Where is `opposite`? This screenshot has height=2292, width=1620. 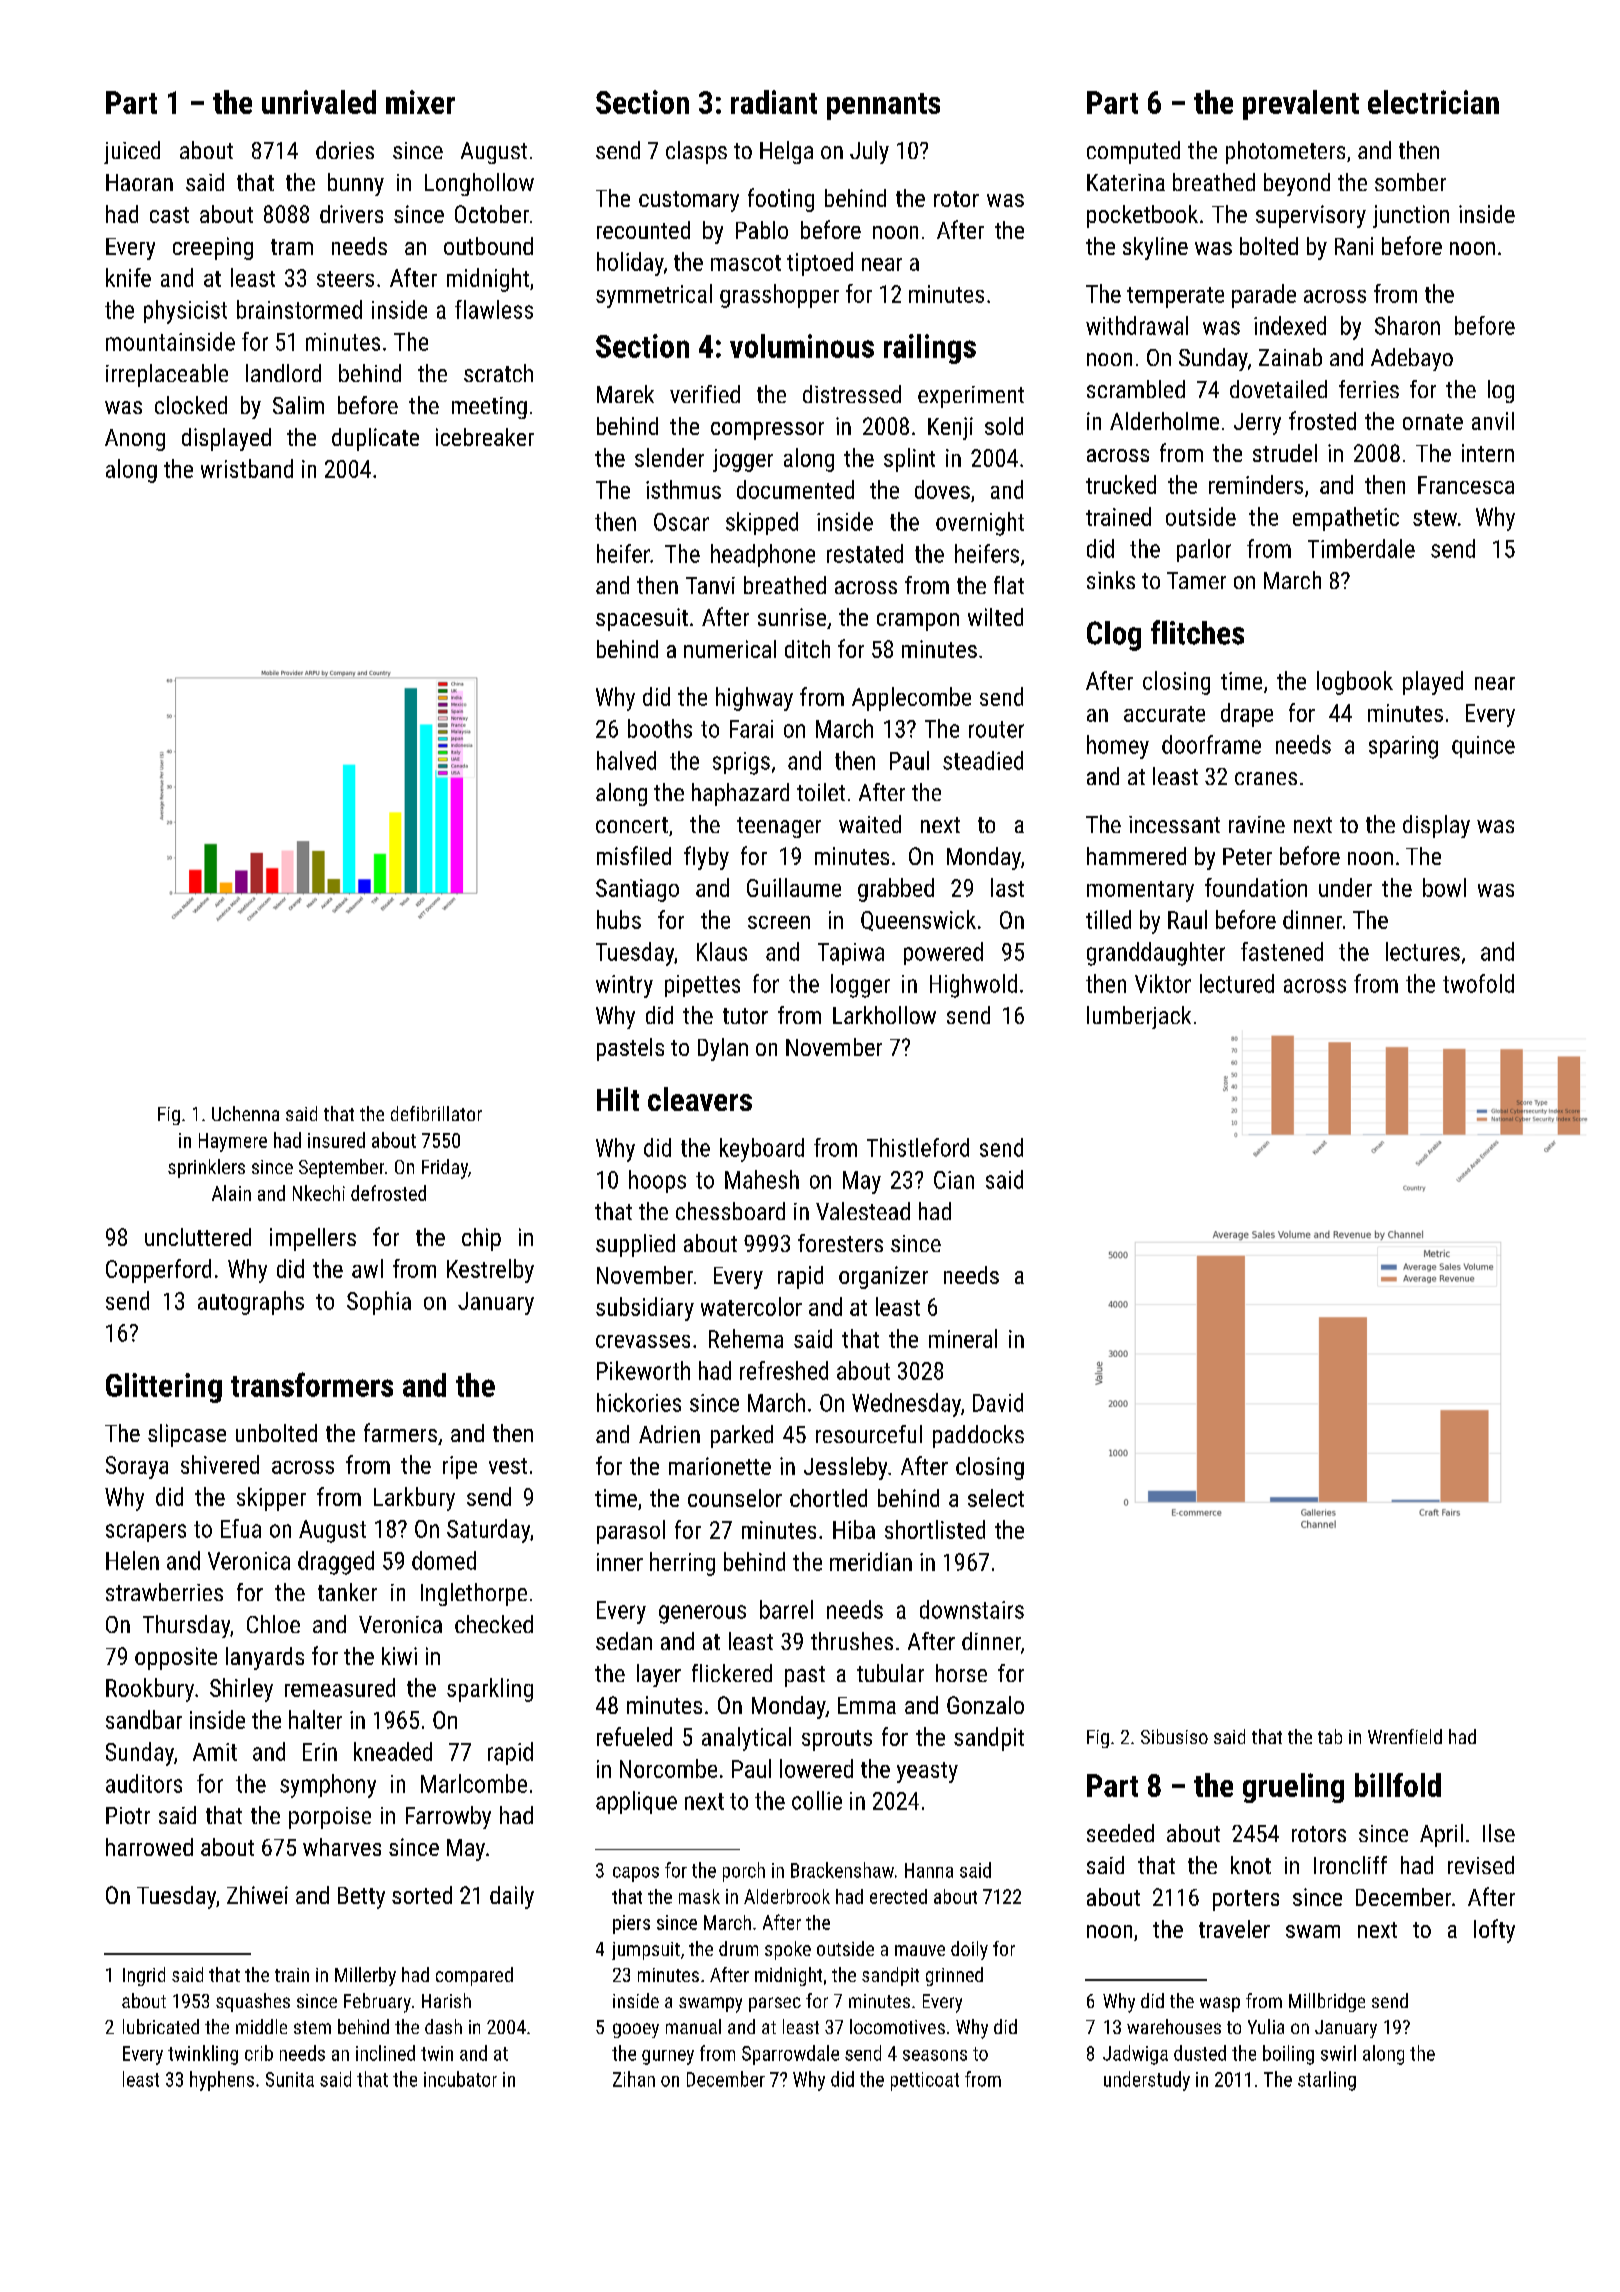 opposite is located at coordinates (176, 1658).
